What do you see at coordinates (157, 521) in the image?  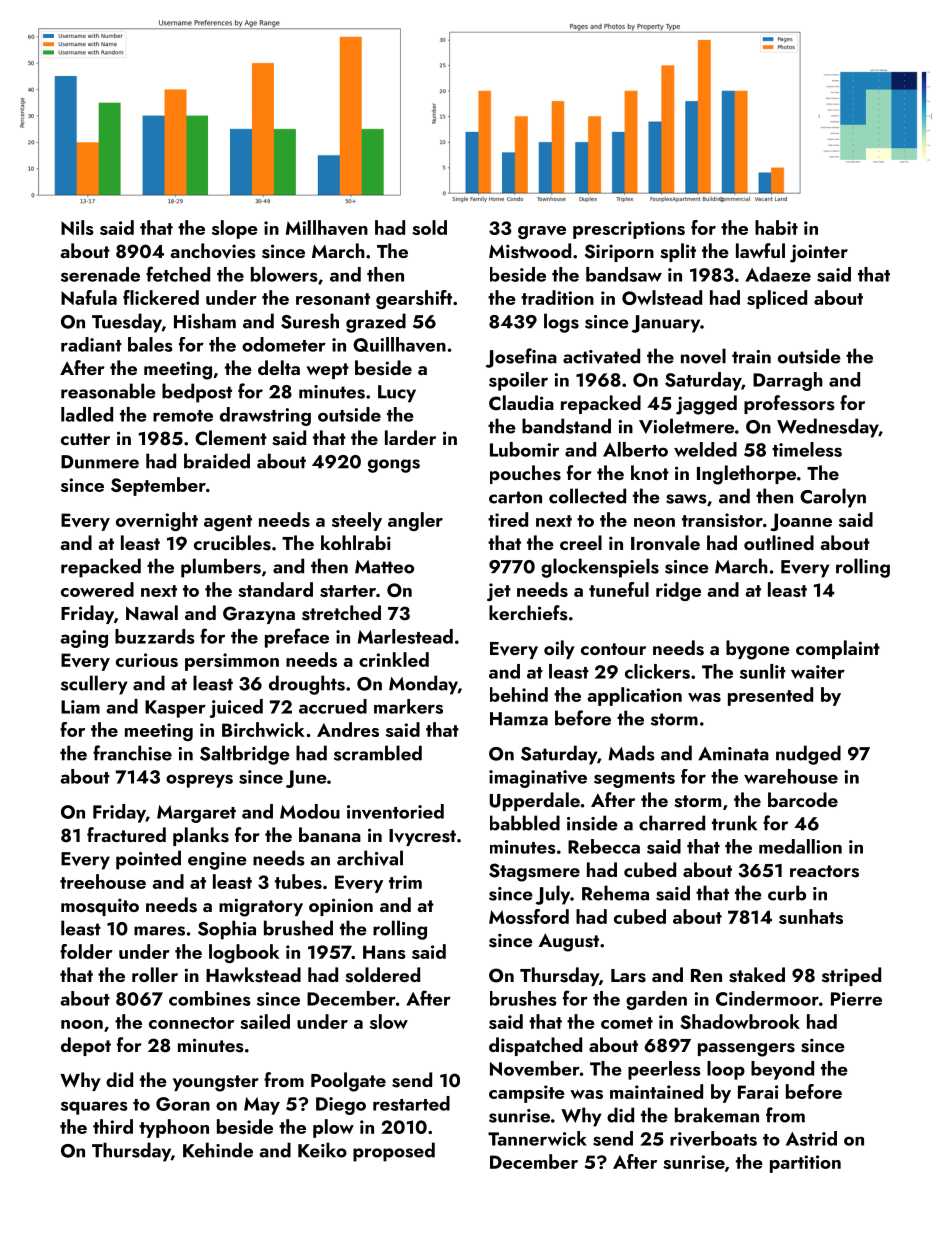 I see `overnight` at bounding box center [157, 521].
